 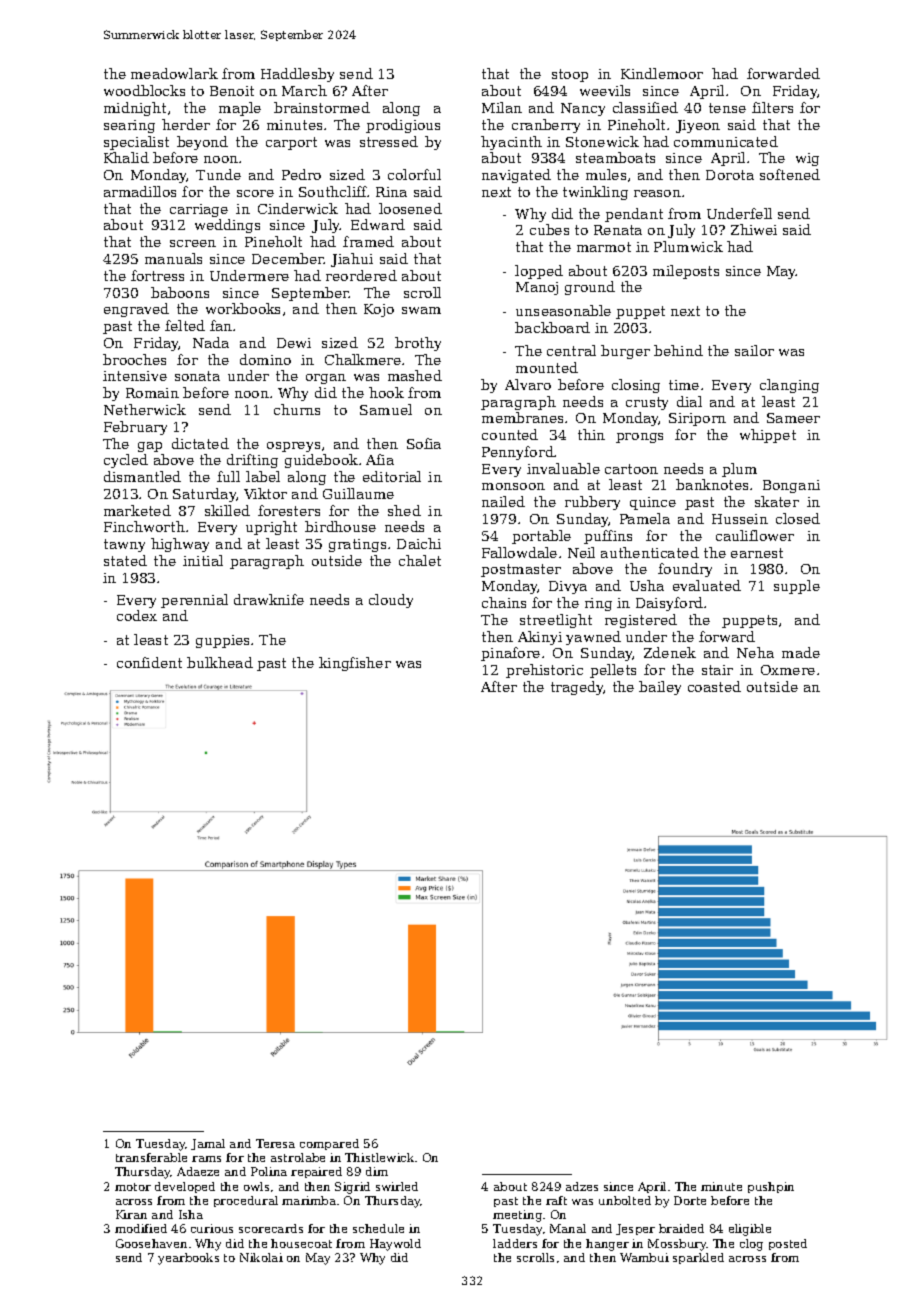 What do you see at coordinates (397, 1186) in the screenshot?
I see `swirled` at bounding box center [397, 1186].
